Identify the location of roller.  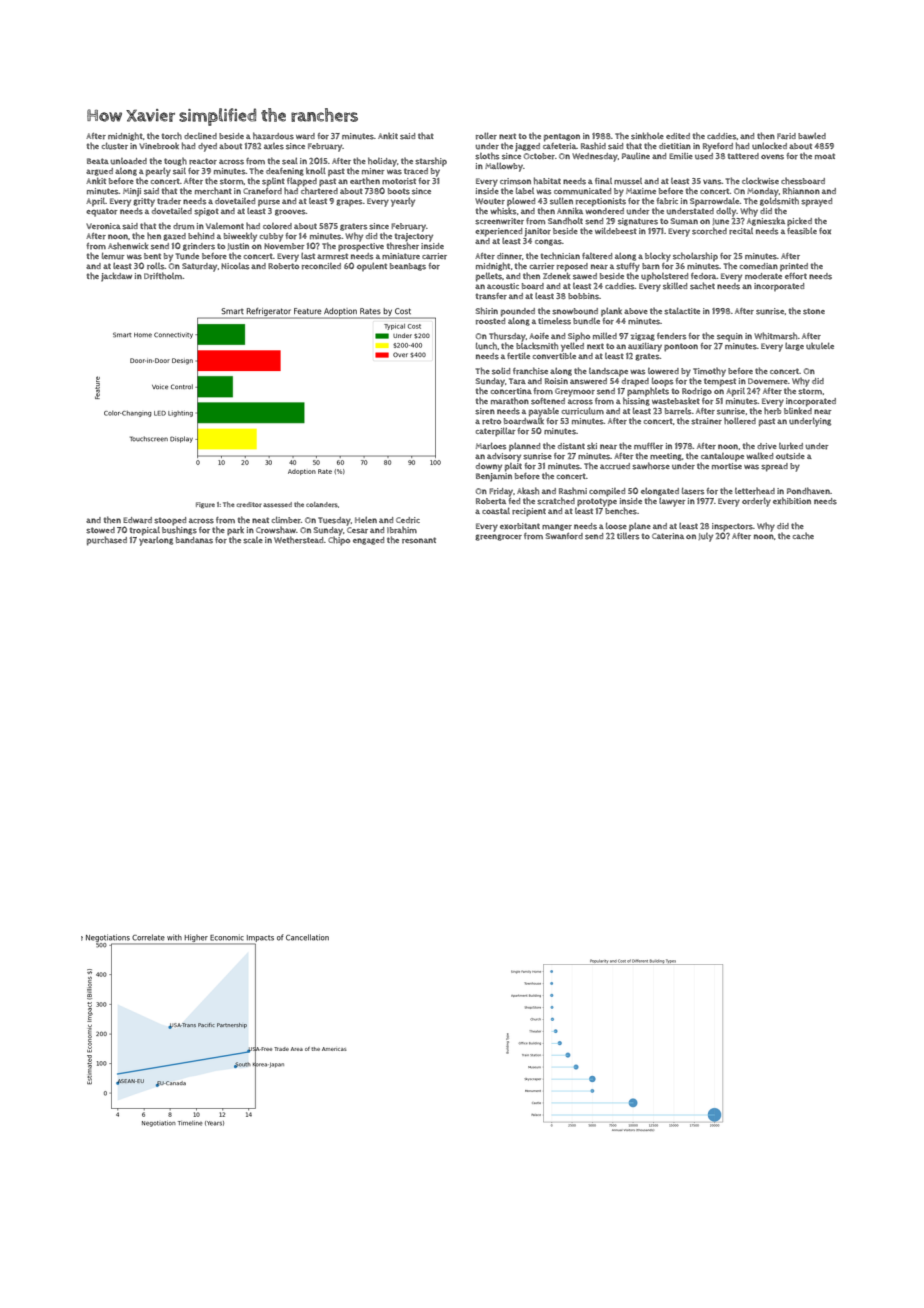
(486, 136).
